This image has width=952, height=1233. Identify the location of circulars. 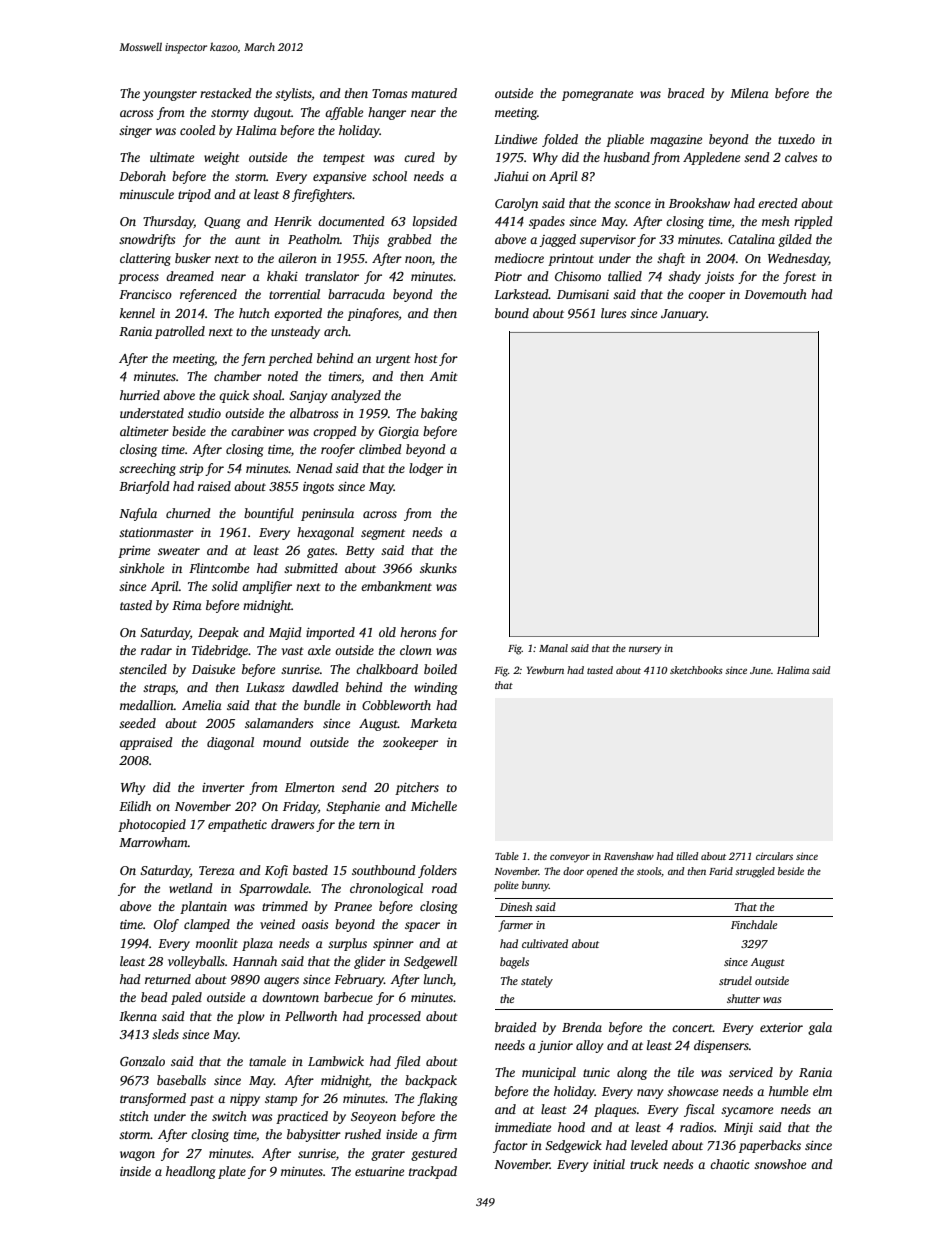
(774, 856).
